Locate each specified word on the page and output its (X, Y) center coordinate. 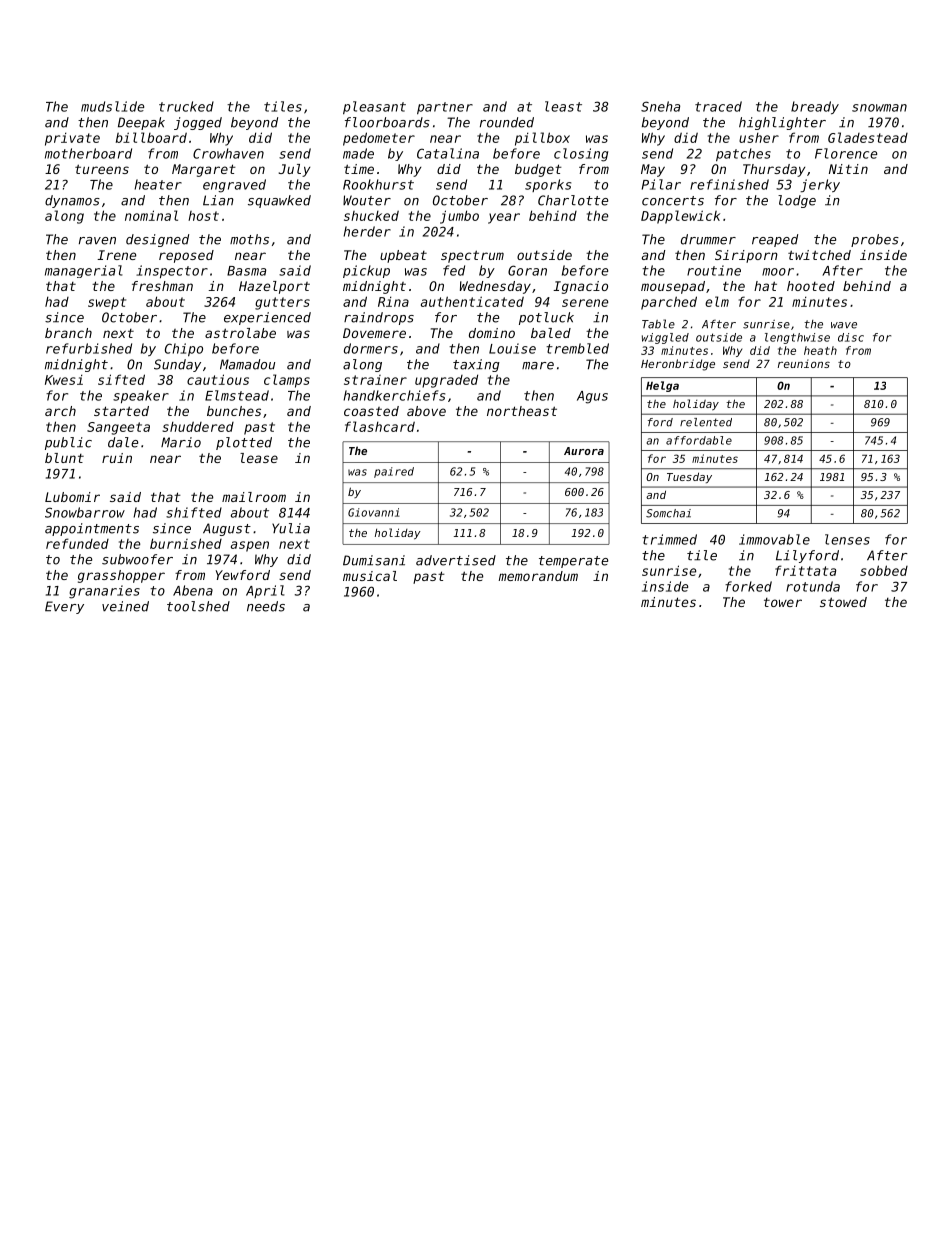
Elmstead (237, 395)
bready (815, 107)
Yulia (291, 528)
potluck (546, 318)
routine (714, 270)
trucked (186, 106)
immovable (774, 539)
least (563, 106)
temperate (573, 562)
